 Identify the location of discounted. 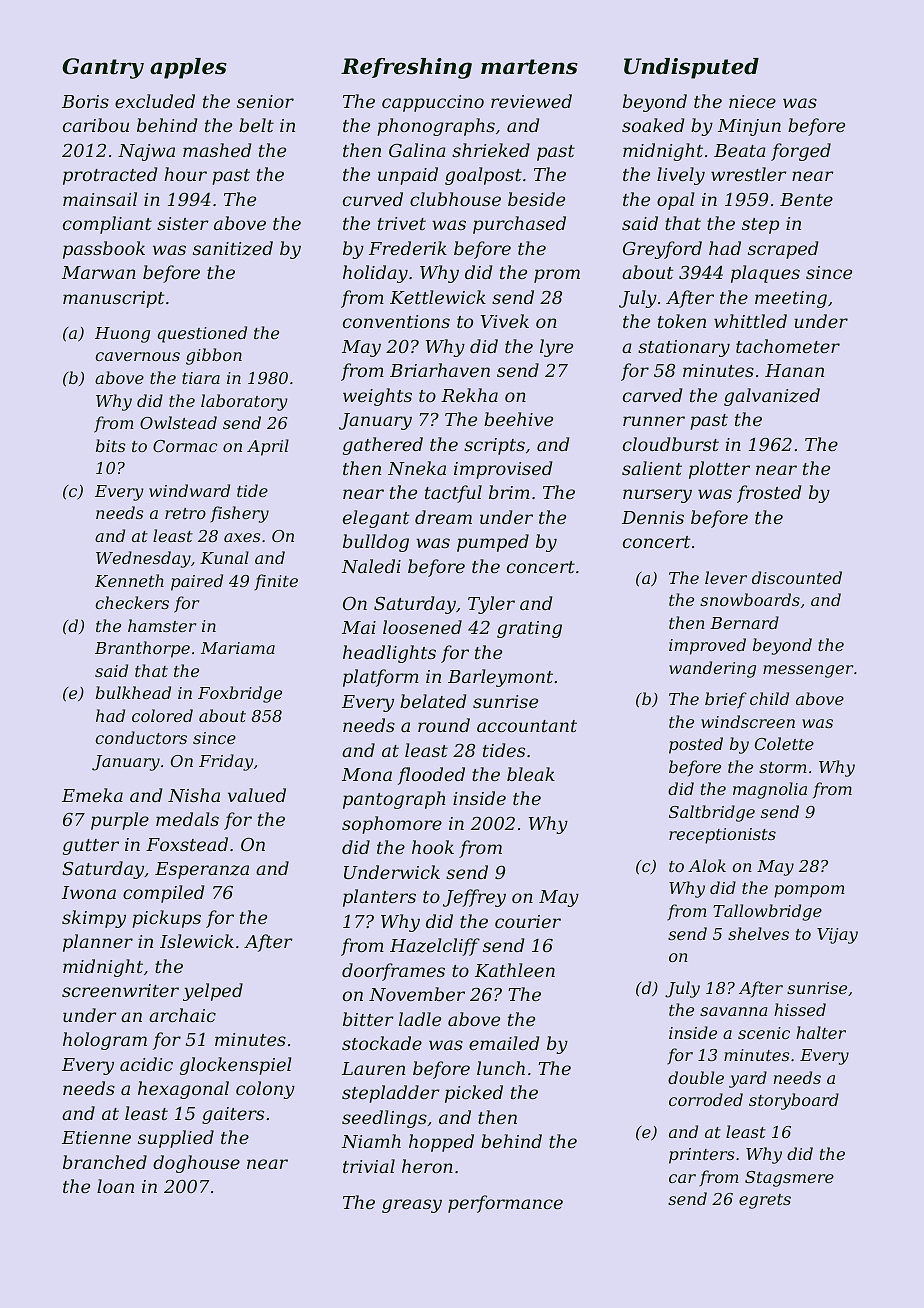
(797, 577).
